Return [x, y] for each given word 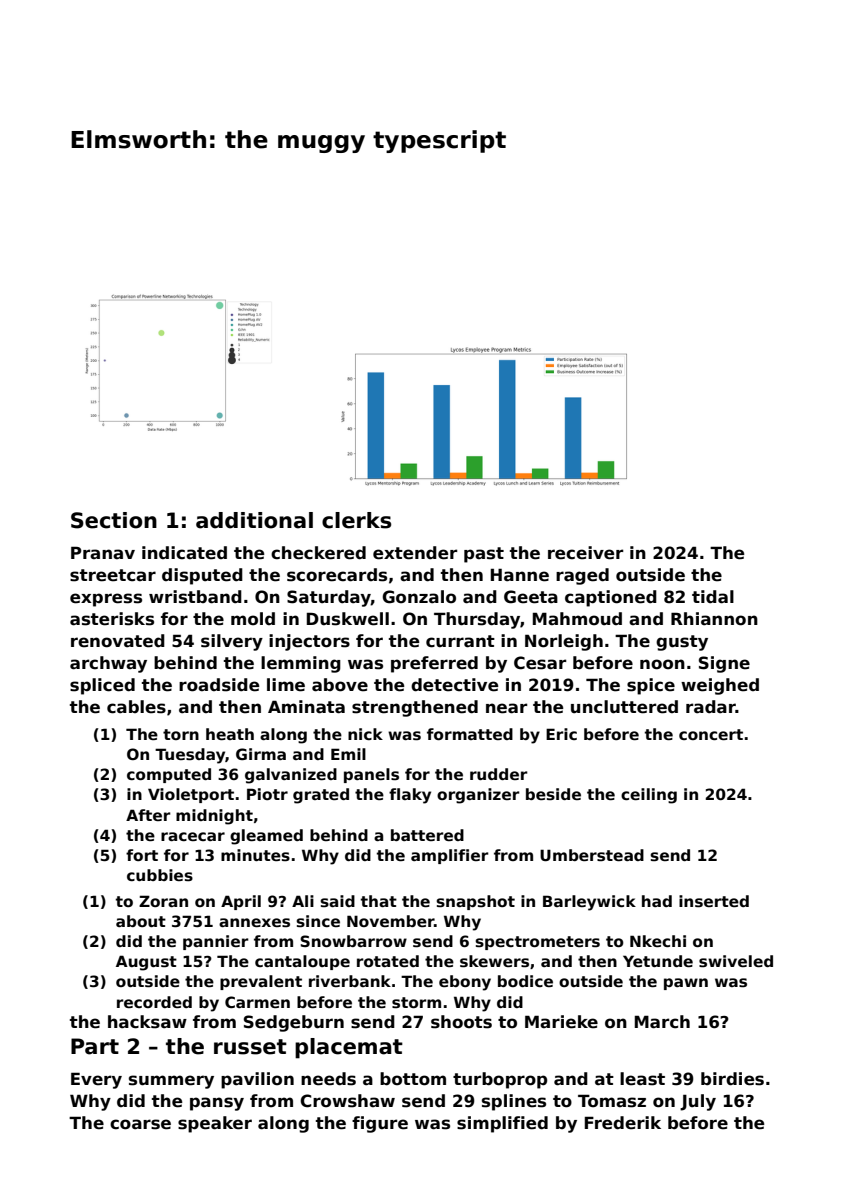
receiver [586, 553]
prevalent [261, 982]
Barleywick [589, 903]
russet [250, 1047]
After [148, 815]
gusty [682, 643]
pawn [686, 984]
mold [253, 619]
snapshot [475, 902]
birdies [732, 1079]
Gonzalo [419, 597]
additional [254, 520]
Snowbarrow [353, 941]
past [484, 555]
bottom [413, 1079]
